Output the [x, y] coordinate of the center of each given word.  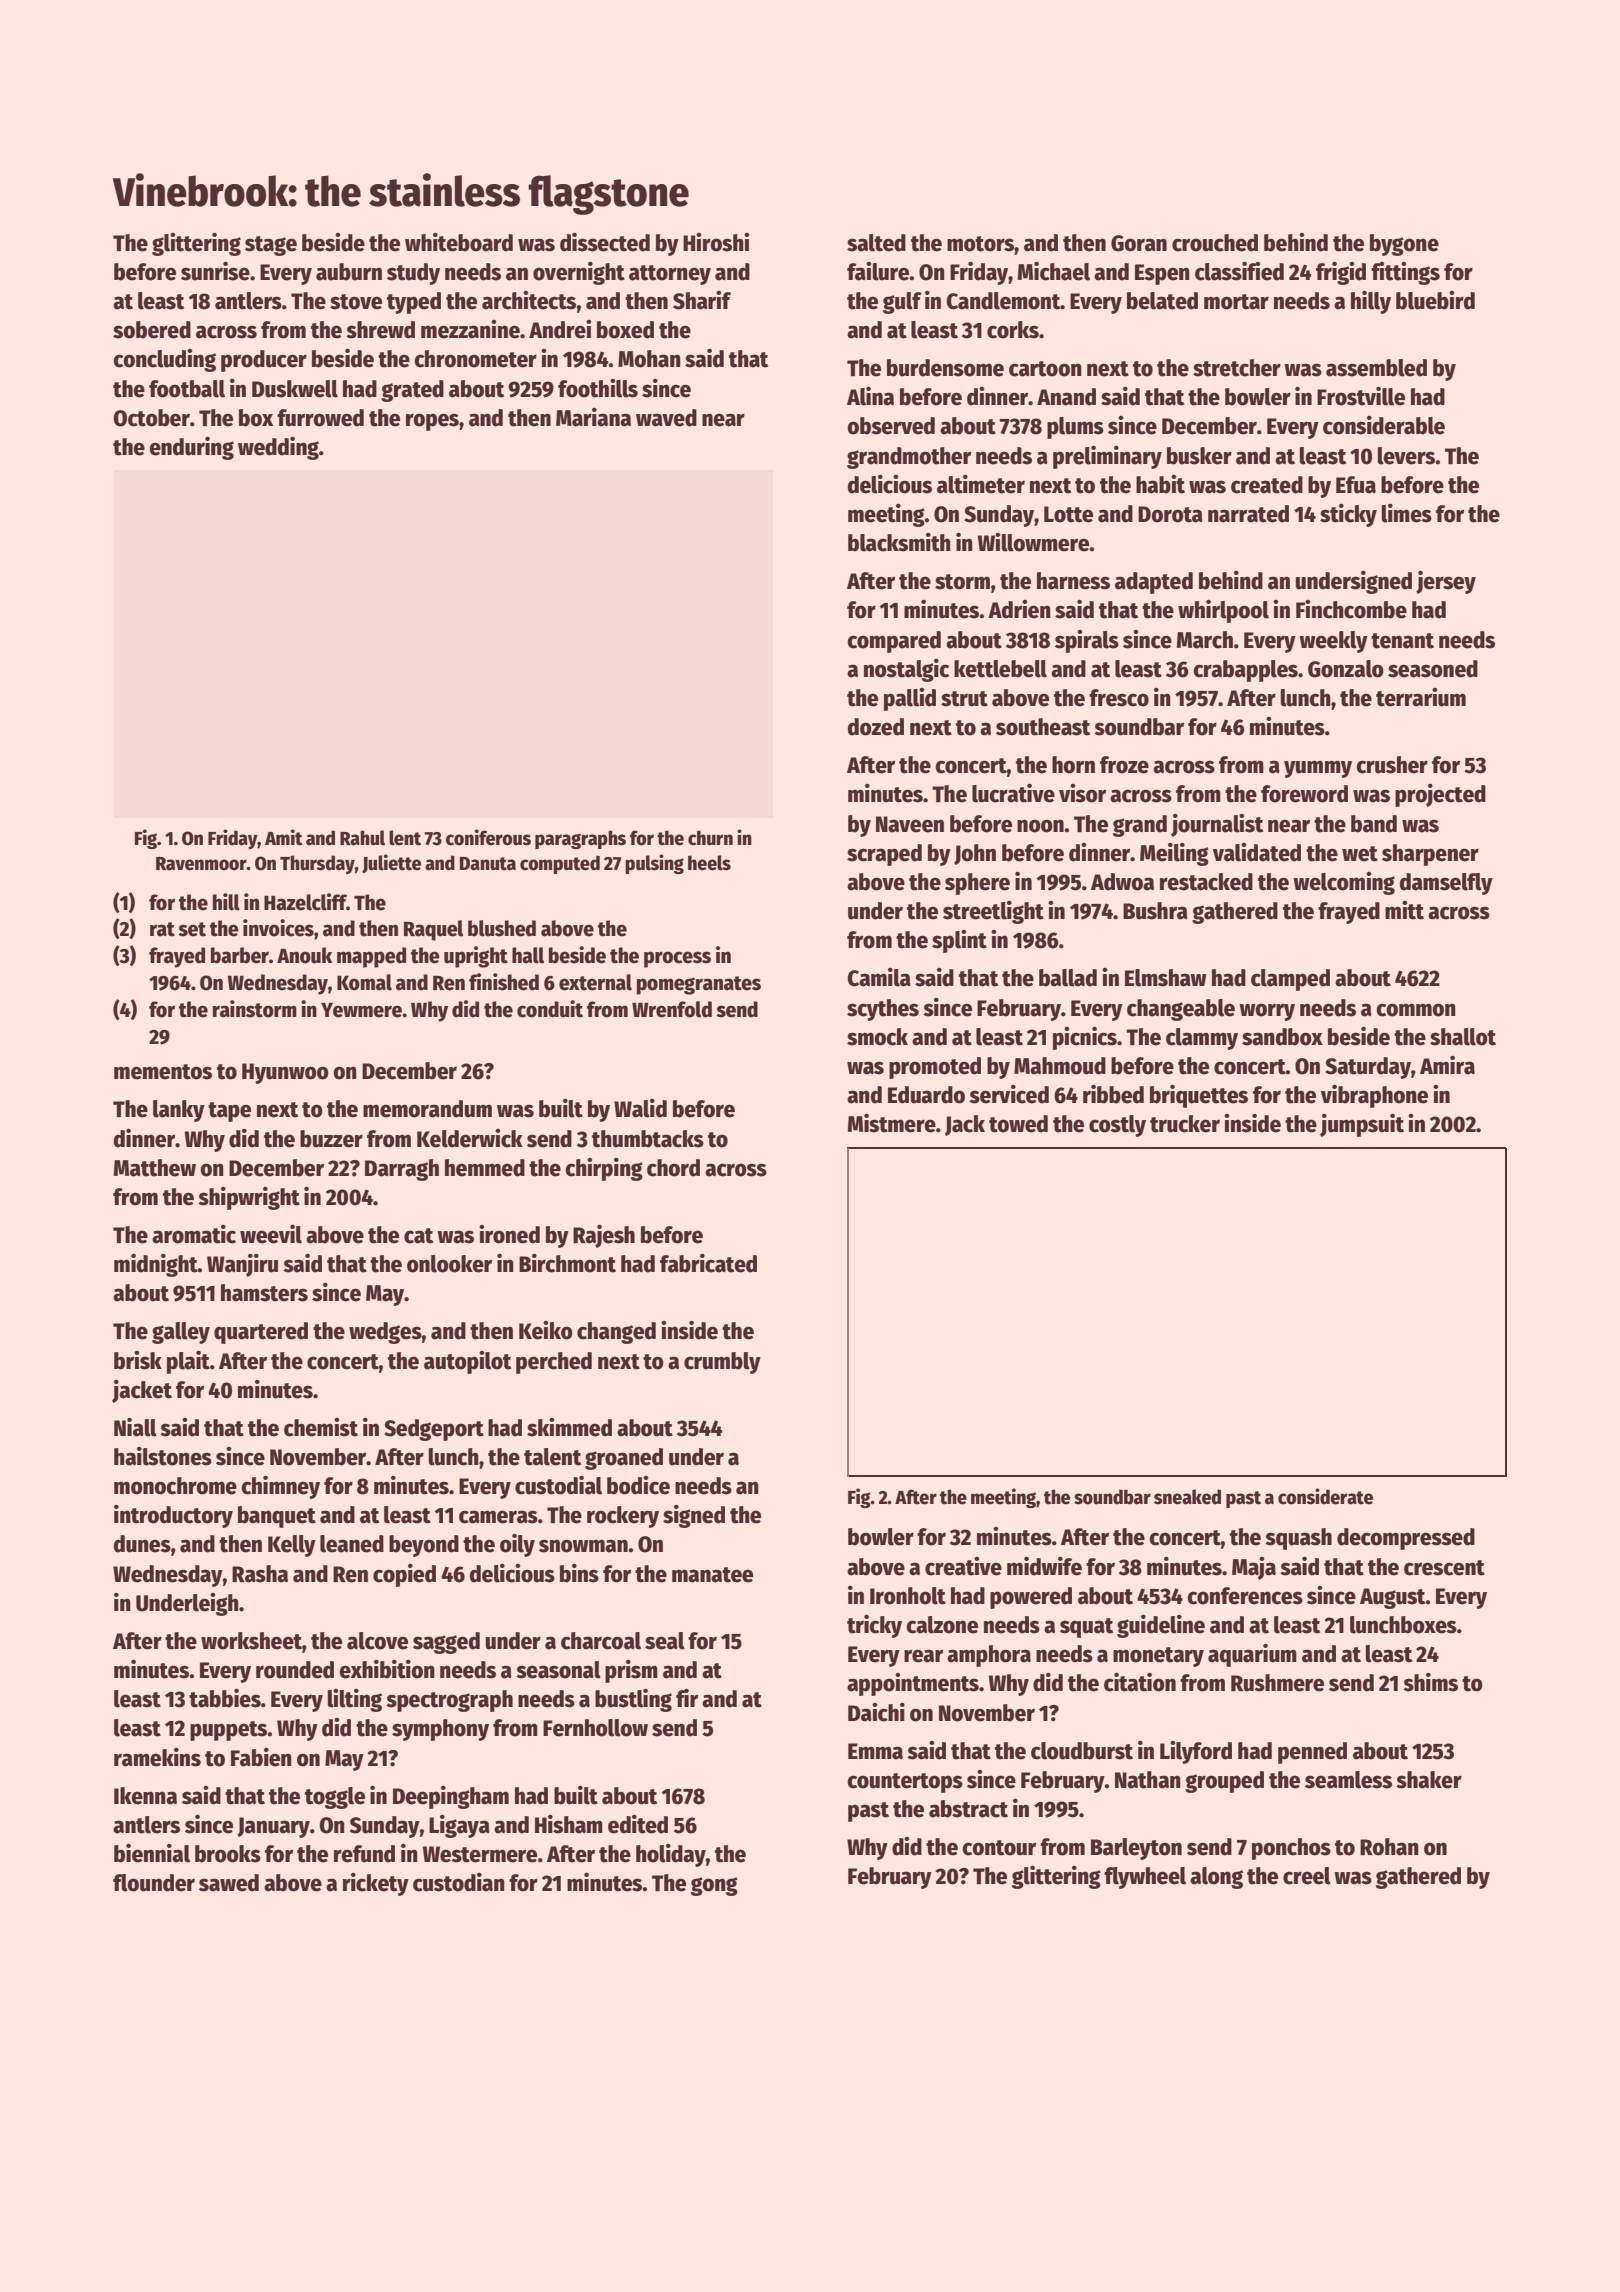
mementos [163, 1072]
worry [1267, 1012]
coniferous [488, 837]
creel [1307, 1876]
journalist [1217, 825]
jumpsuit [1362, 1125]
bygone [1404, 245]
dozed [876, 727]
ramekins [157, 1757]
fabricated [708, 1263]
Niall [135, 1427]
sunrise [215, 271]
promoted [935, 1068]
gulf [902, 303]
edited [638, 1824]
